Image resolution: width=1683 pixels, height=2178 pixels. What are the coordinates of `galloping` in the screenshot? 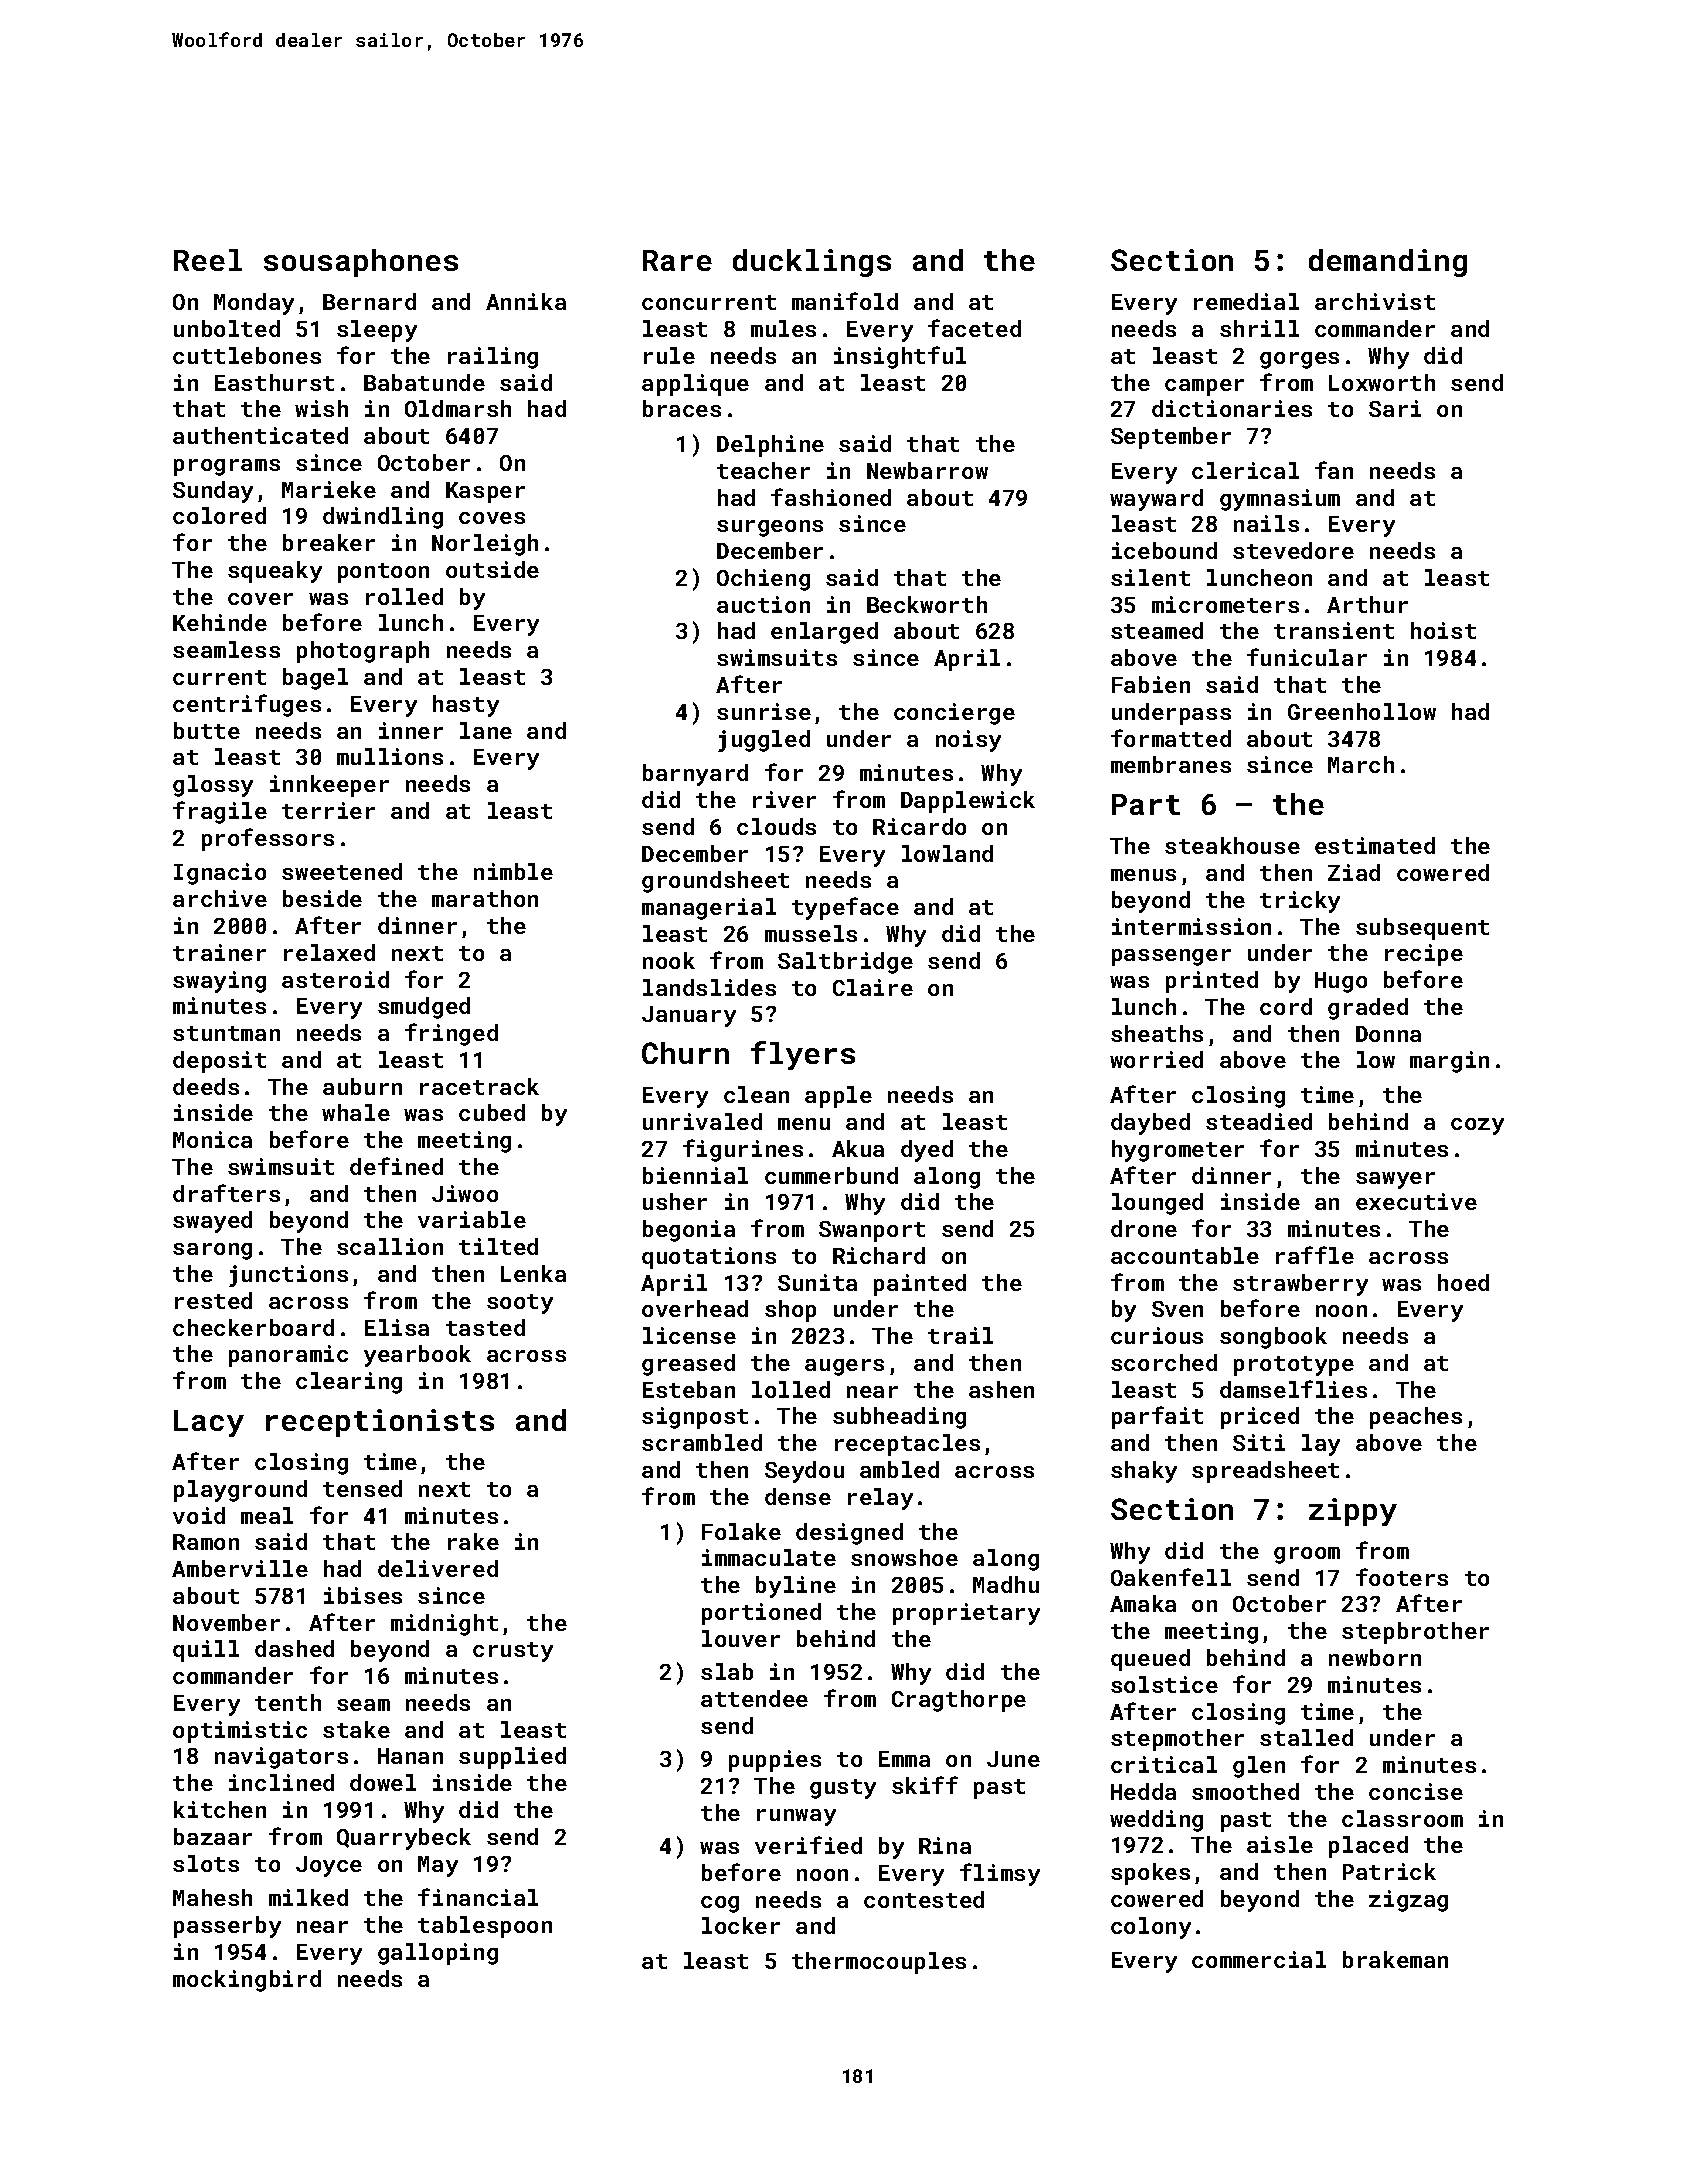 It's located at (438, 1954).
